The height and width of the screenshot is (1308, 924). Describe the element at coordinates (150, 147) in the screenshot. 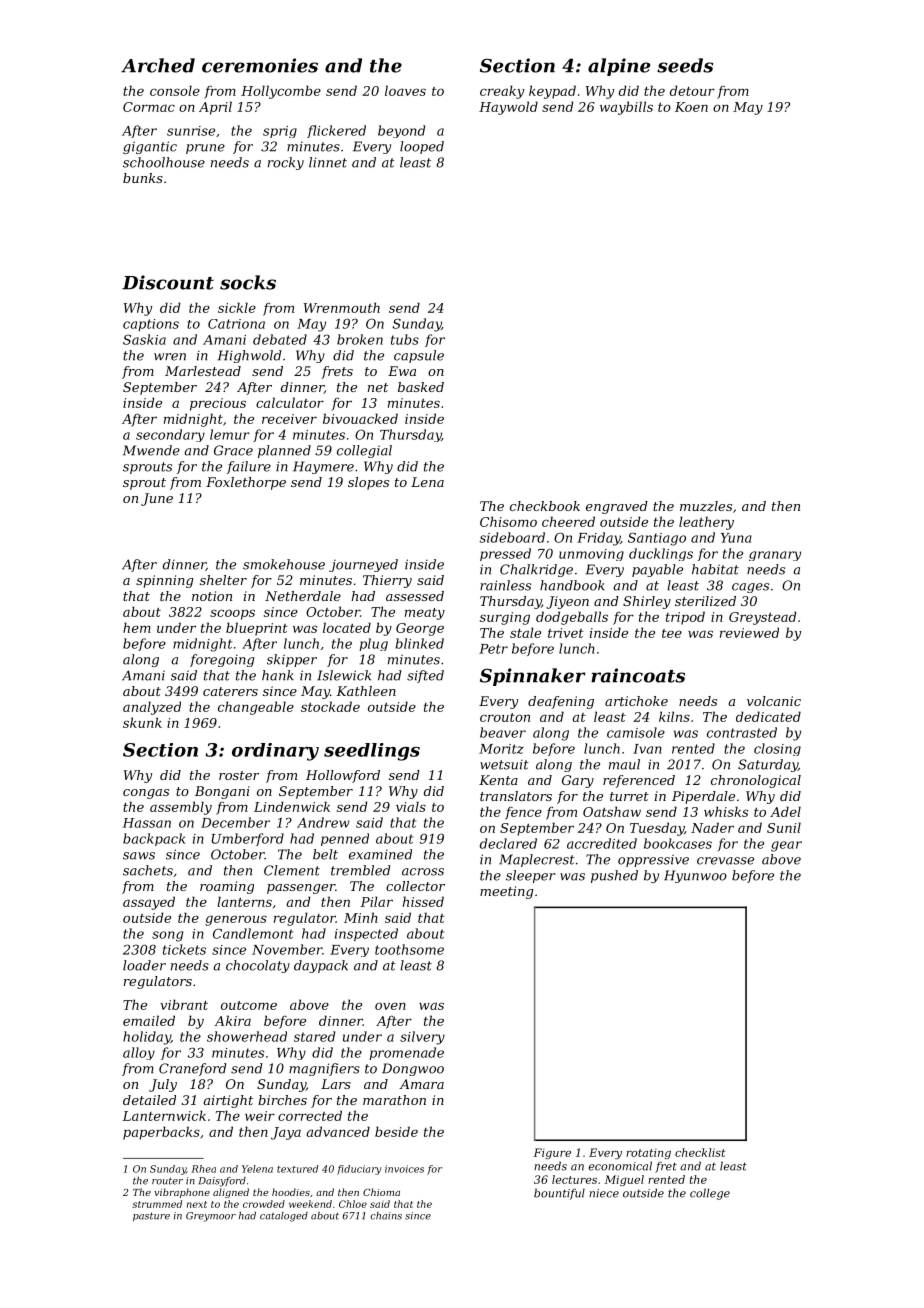

I see `gigantic` at that location.
